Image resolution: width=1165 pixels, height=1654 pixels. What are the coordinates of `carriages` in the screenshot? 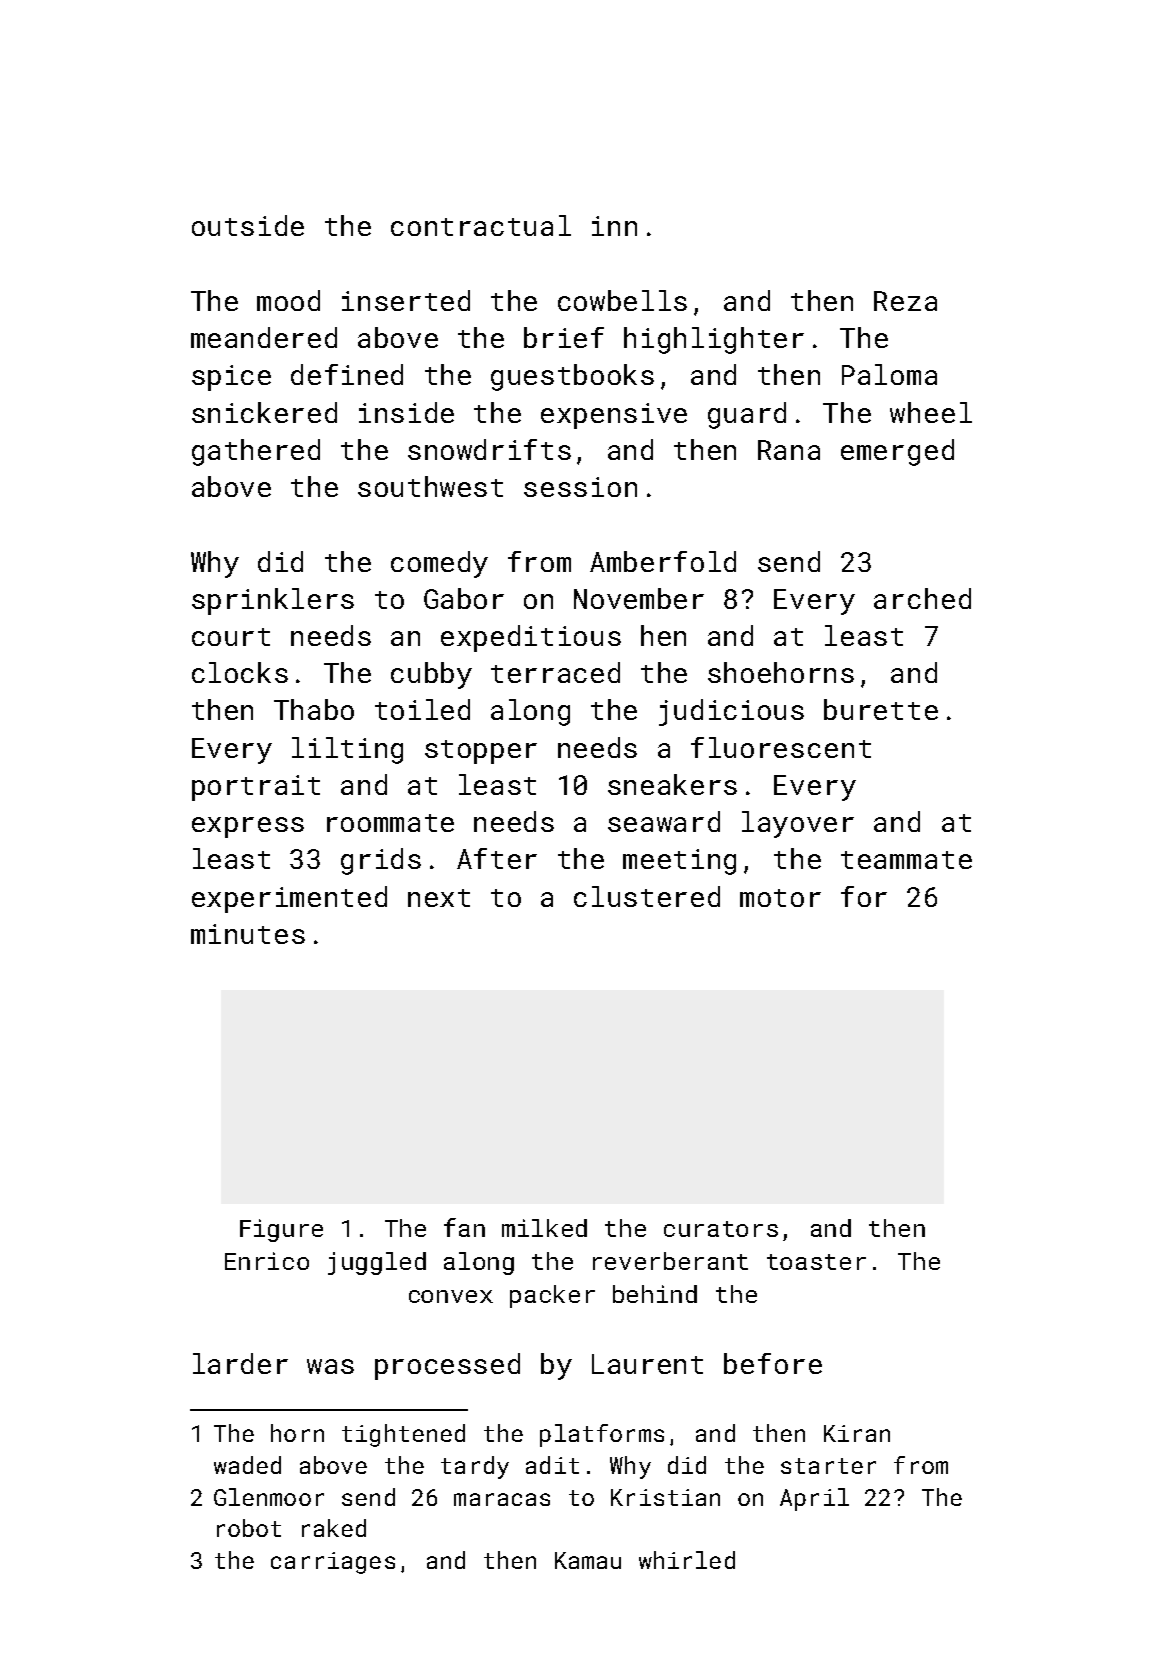 It's located at (333, 1563).
